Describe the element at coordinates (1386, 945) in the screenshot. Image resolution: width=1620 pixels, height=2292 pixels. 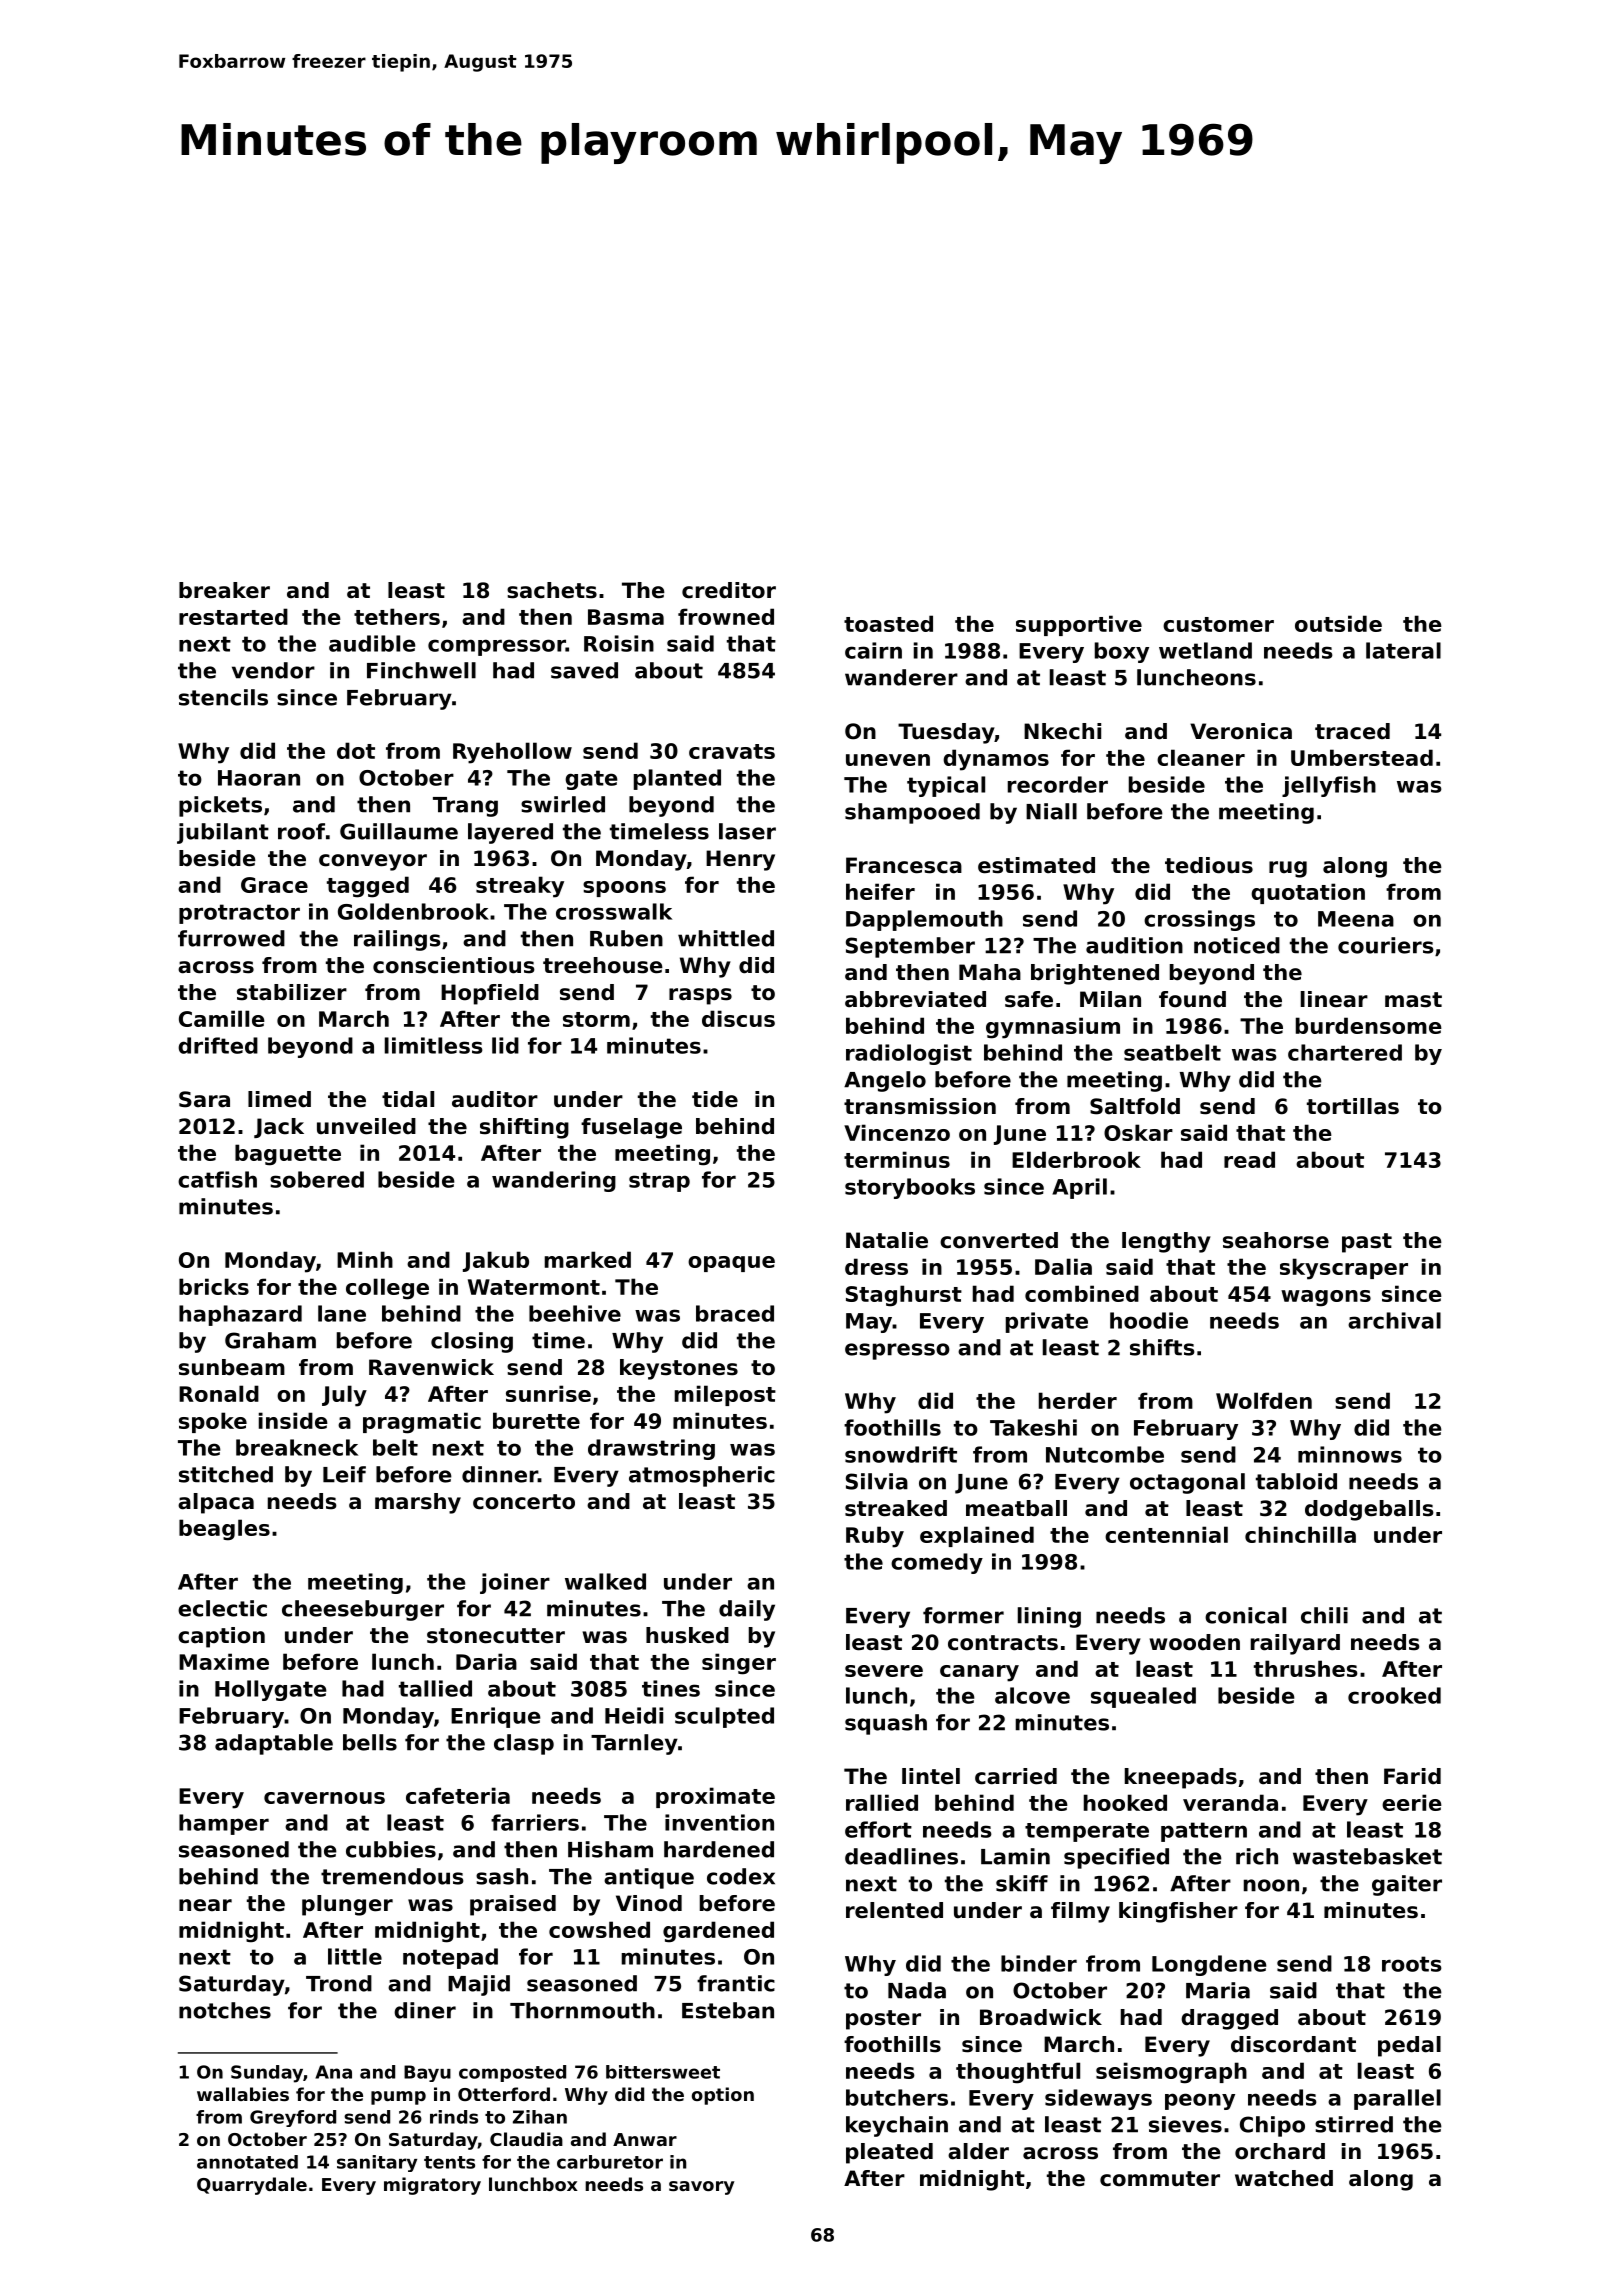
I see `couriers` at that location.
